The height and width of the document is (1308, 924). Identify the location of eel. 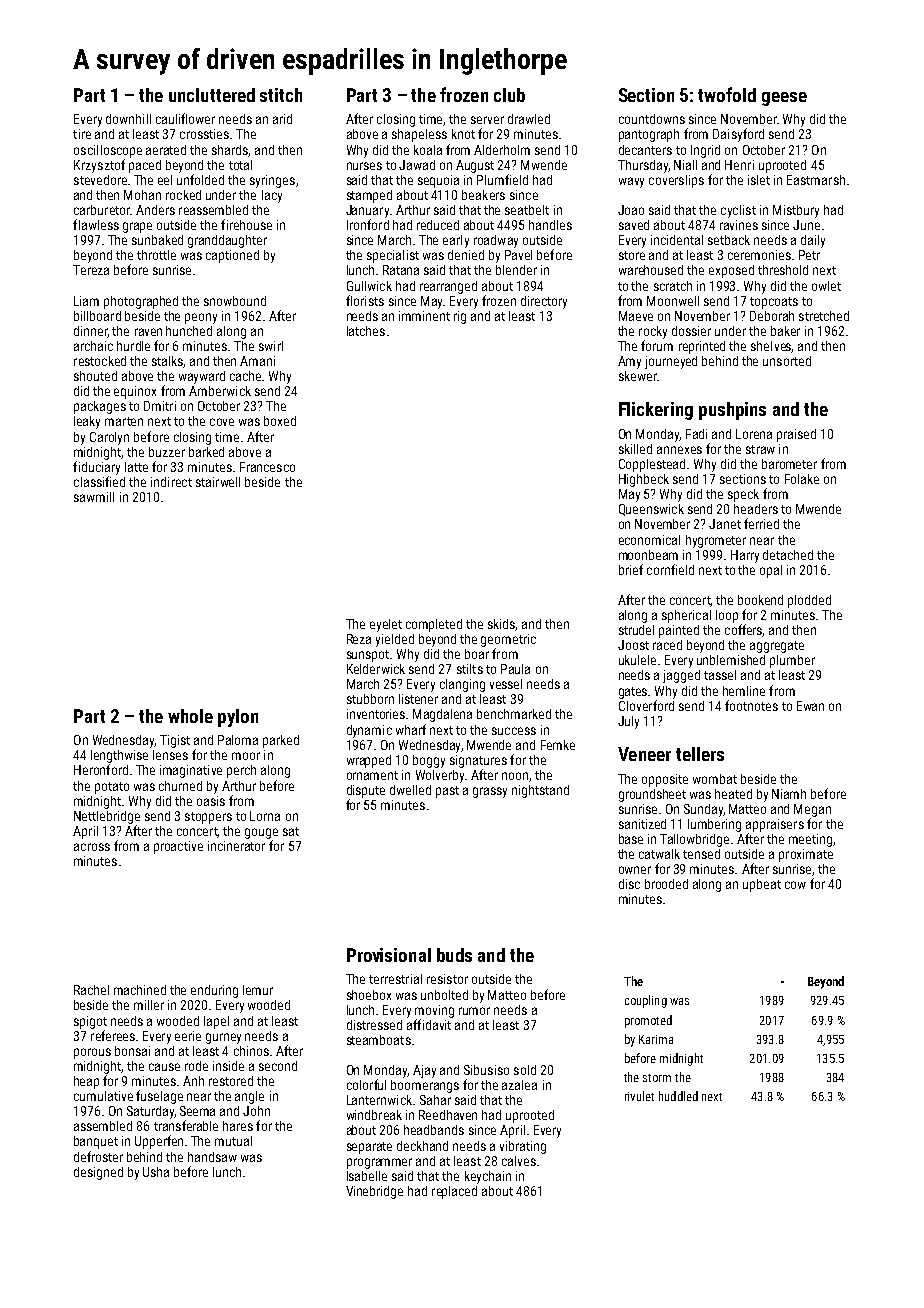
(165, 180).
